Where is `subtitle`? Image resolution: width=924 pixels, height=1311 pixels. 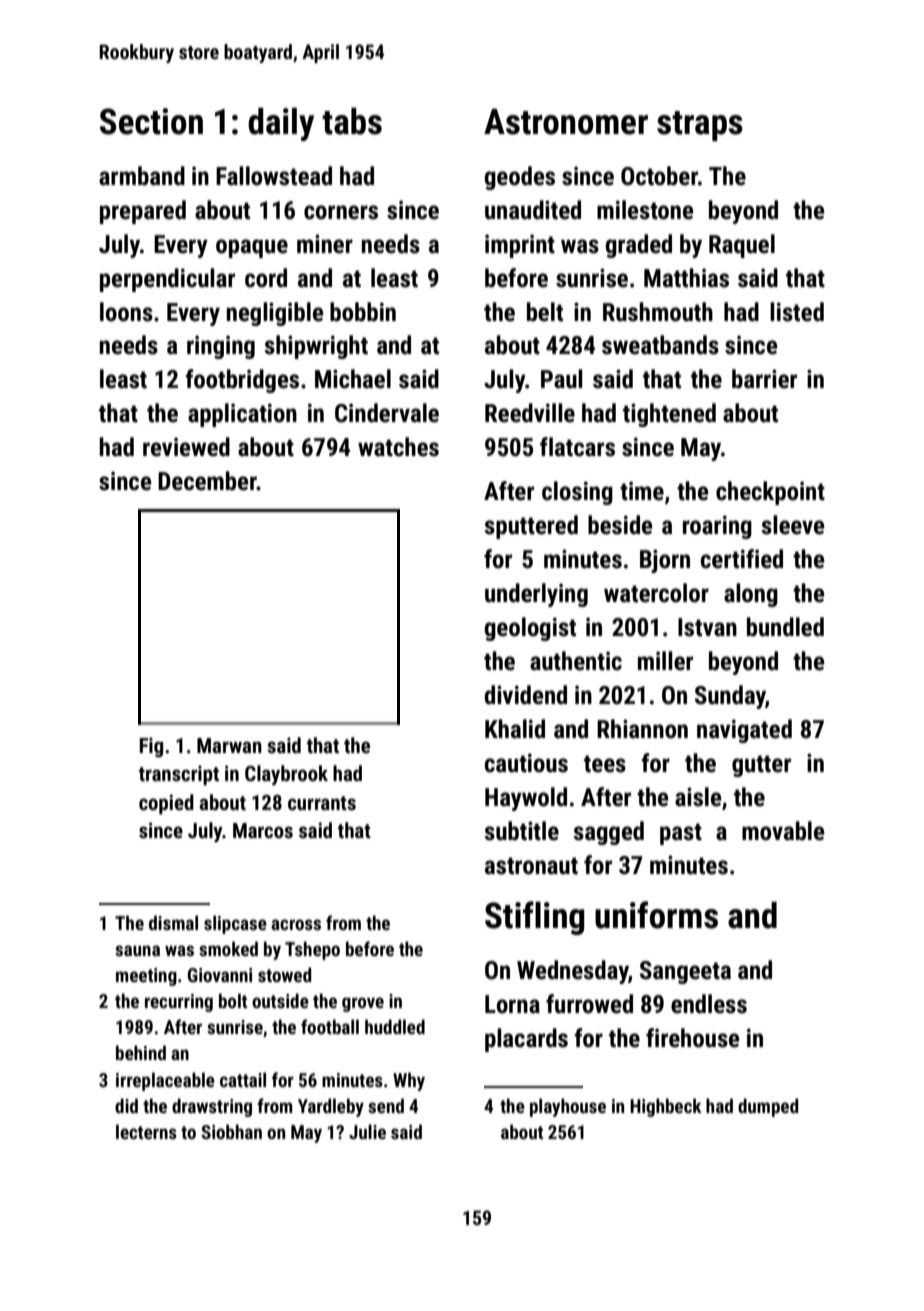 subtitle is located at coordinates (521, 831).
